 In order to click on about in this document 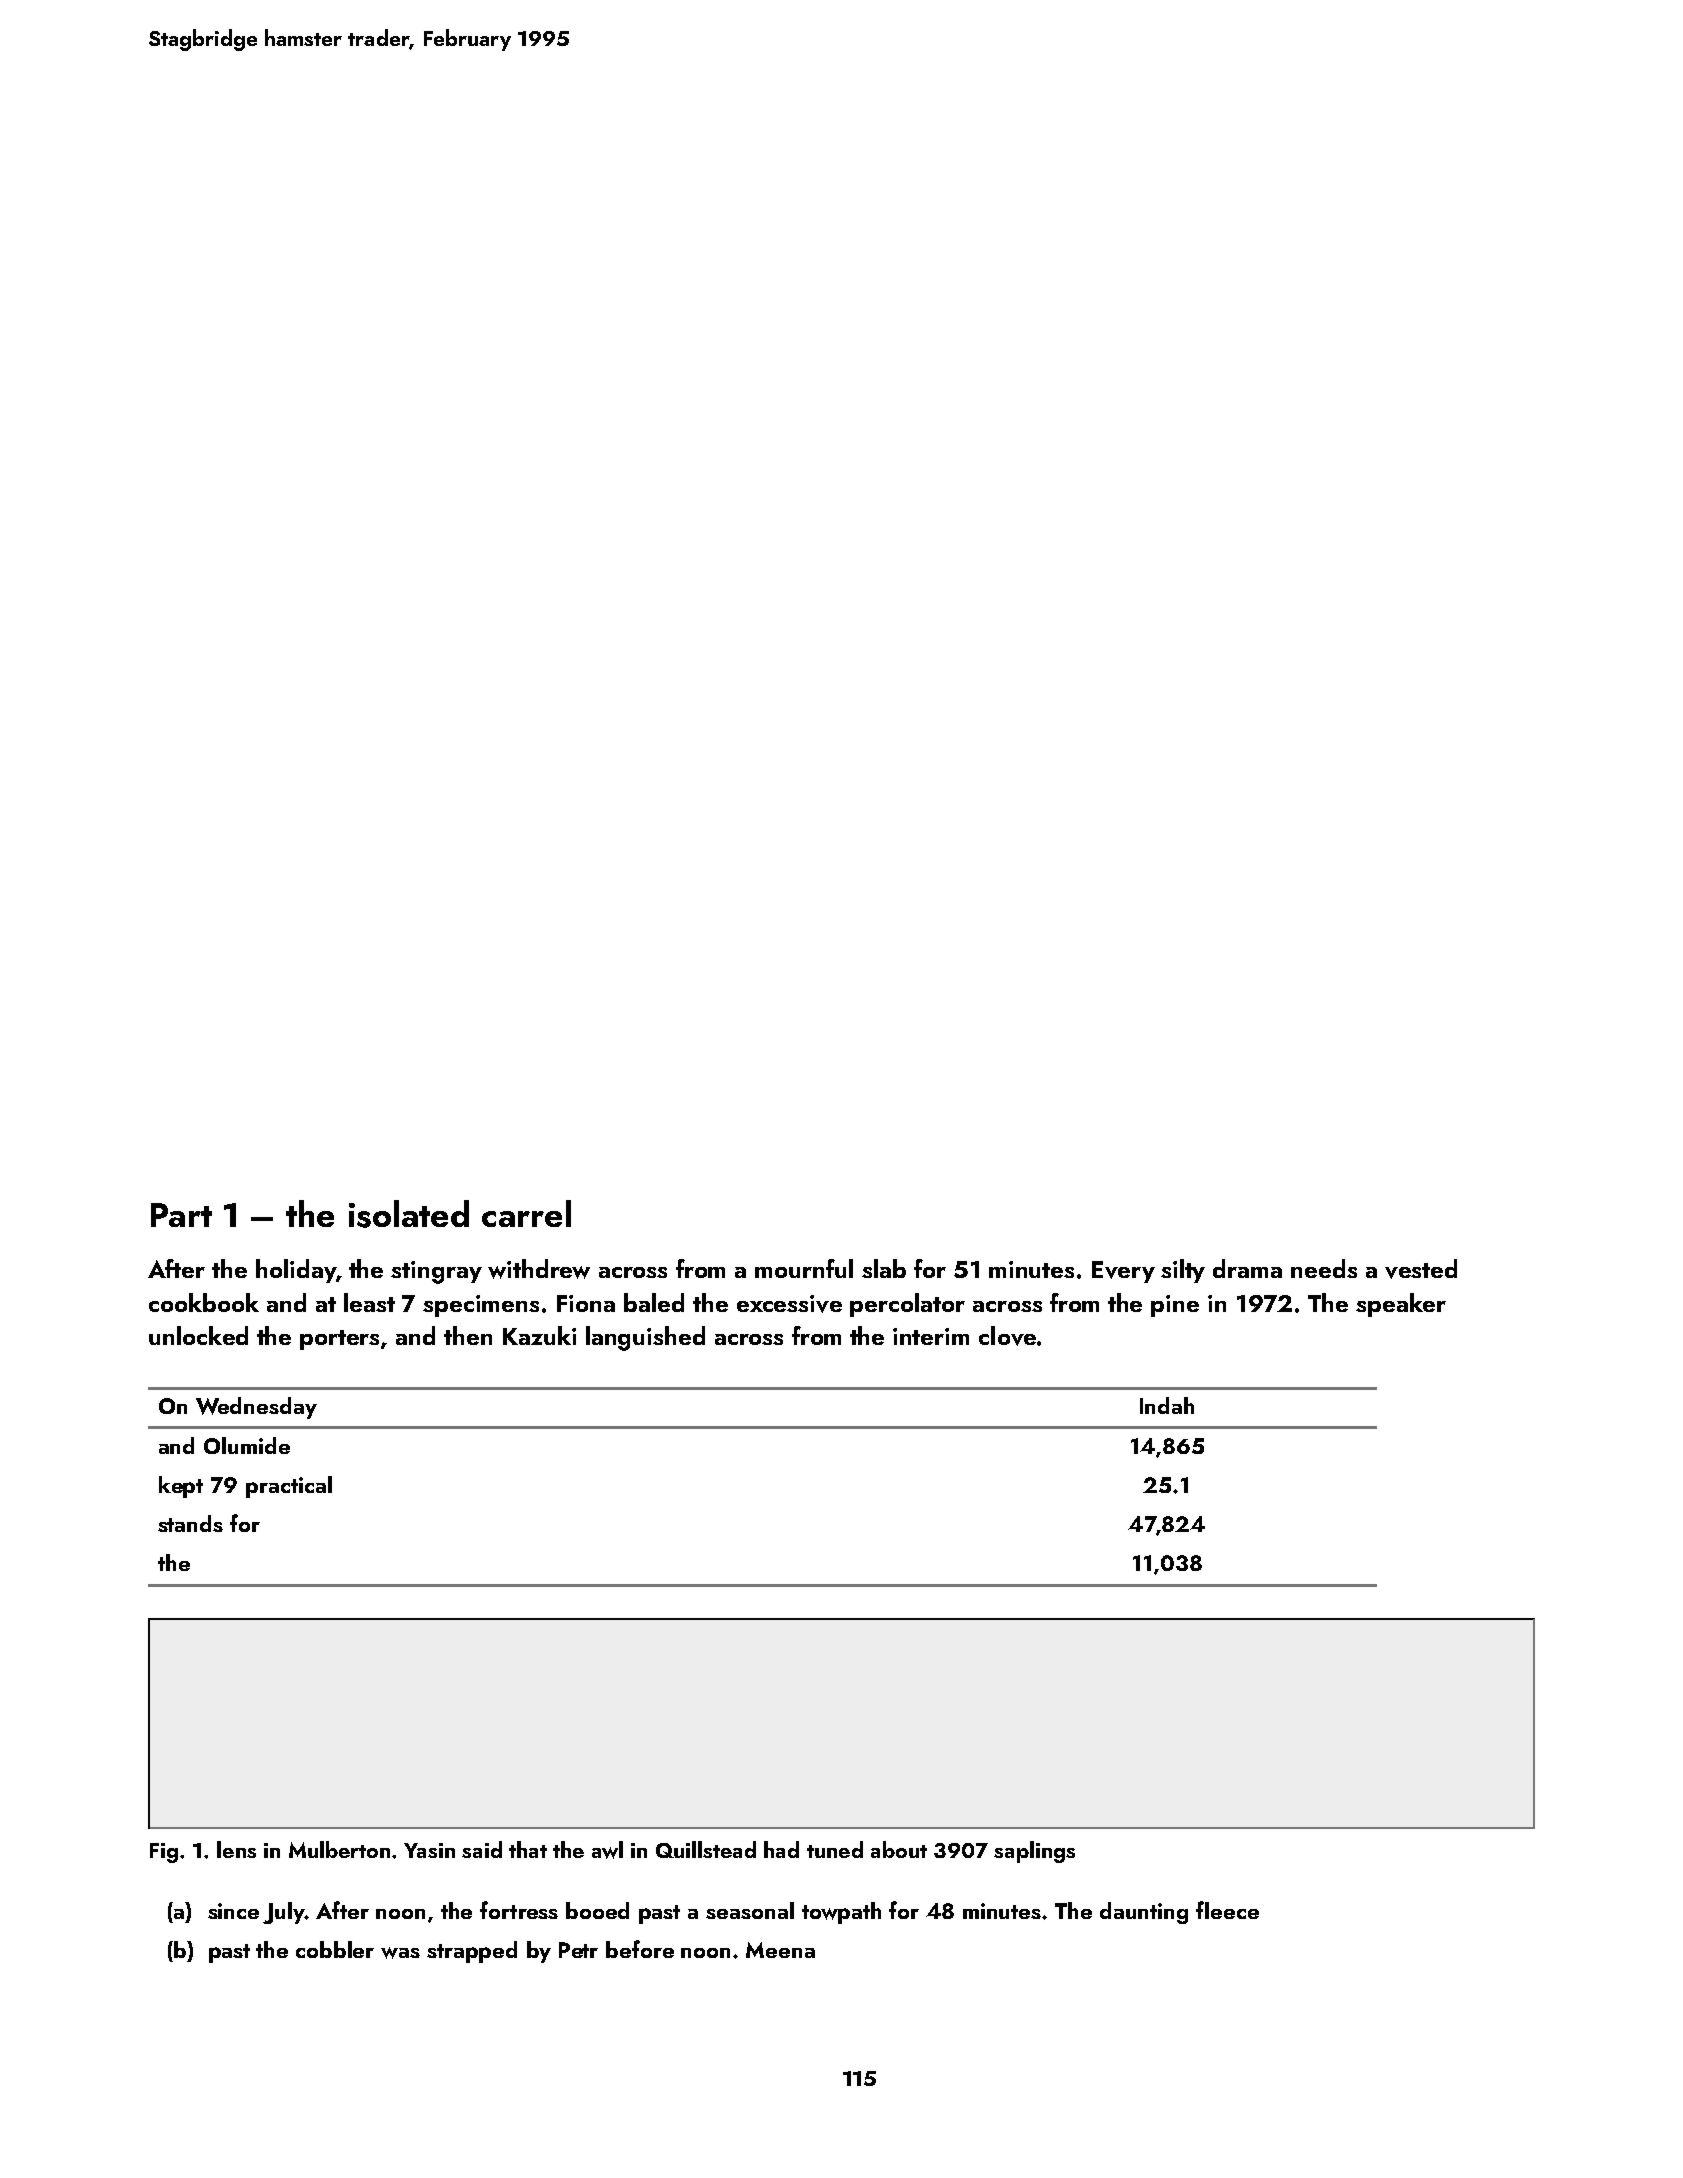, I will do `click(899, 1849)`.
